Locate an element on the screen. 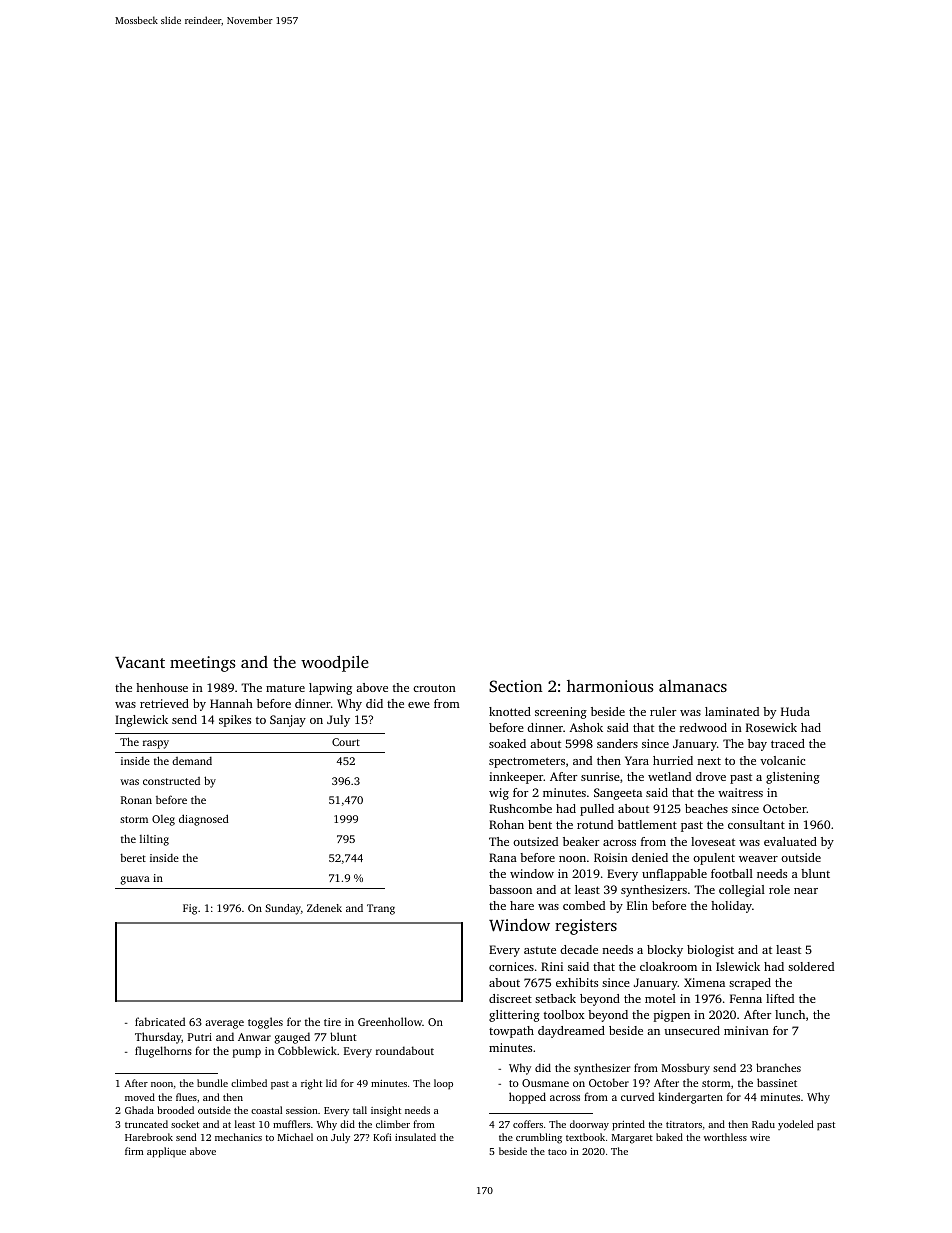 This screenshot has width=952, height=1233. spectrometers is located at coordinates (527, 762).
